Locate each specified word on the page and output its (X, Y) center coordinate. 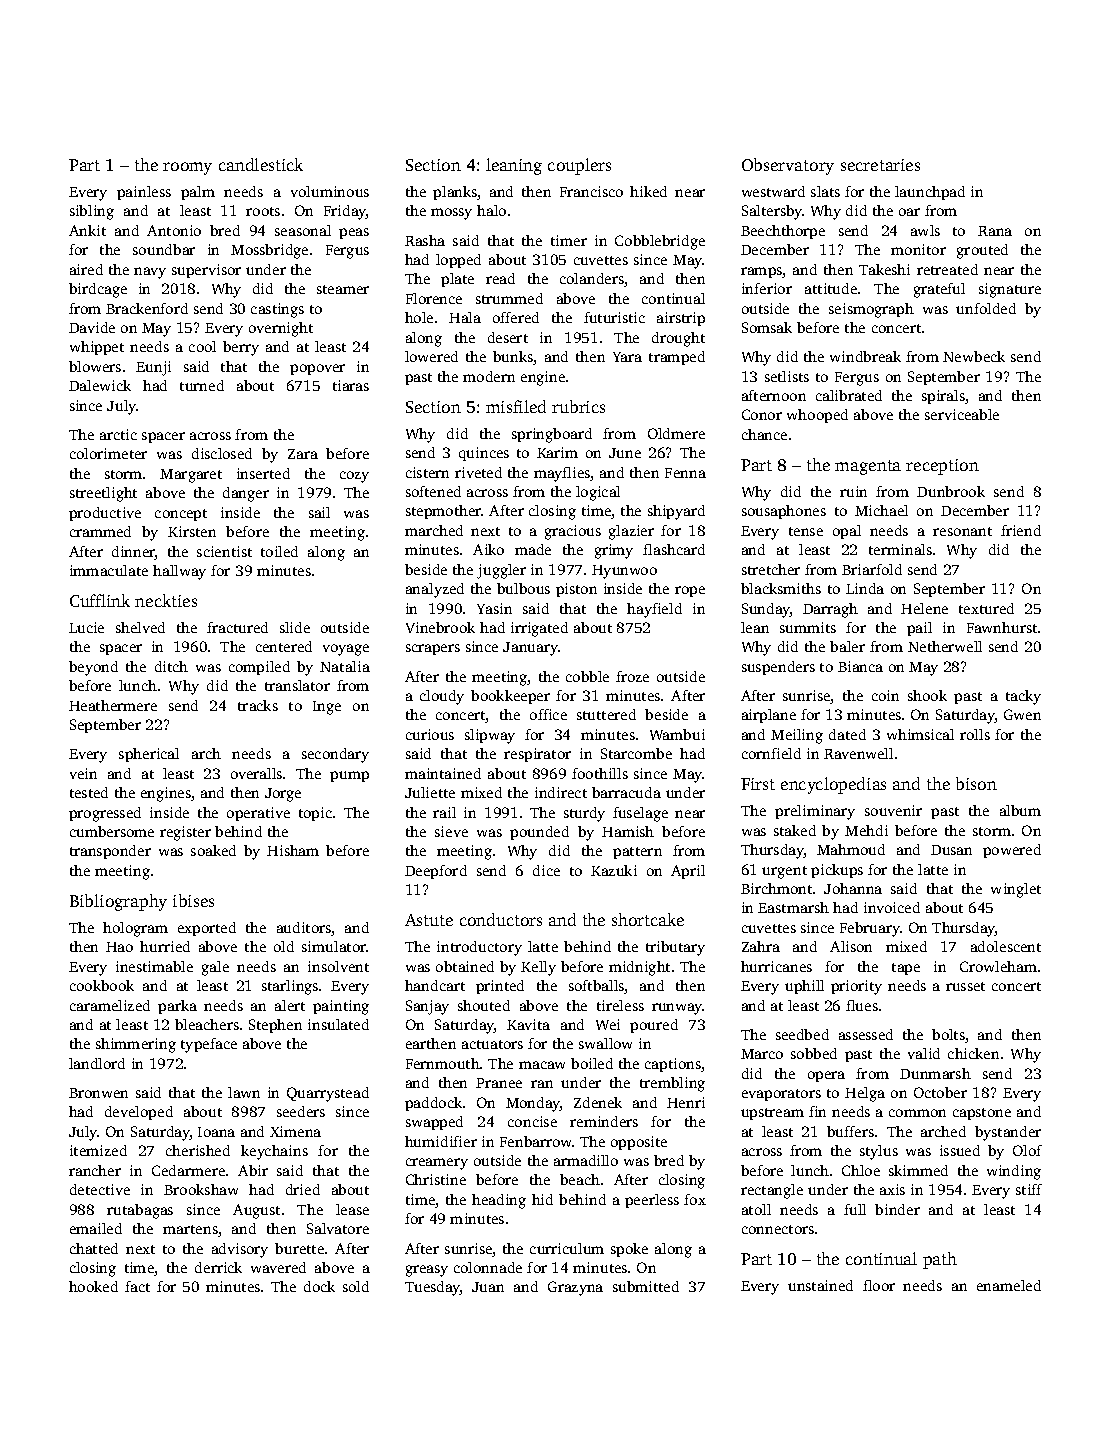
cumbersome (112, 831)
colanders (592, 278)
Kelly (538, 968)
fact (137, 1286)
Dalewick (100, 385)
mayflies (562, 474)
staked (795, 830)
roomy (187, 168)
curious (430, 734)
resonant (962, 531)
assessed (866, 1034)
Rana (995, 231)
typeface (209, 1045)
